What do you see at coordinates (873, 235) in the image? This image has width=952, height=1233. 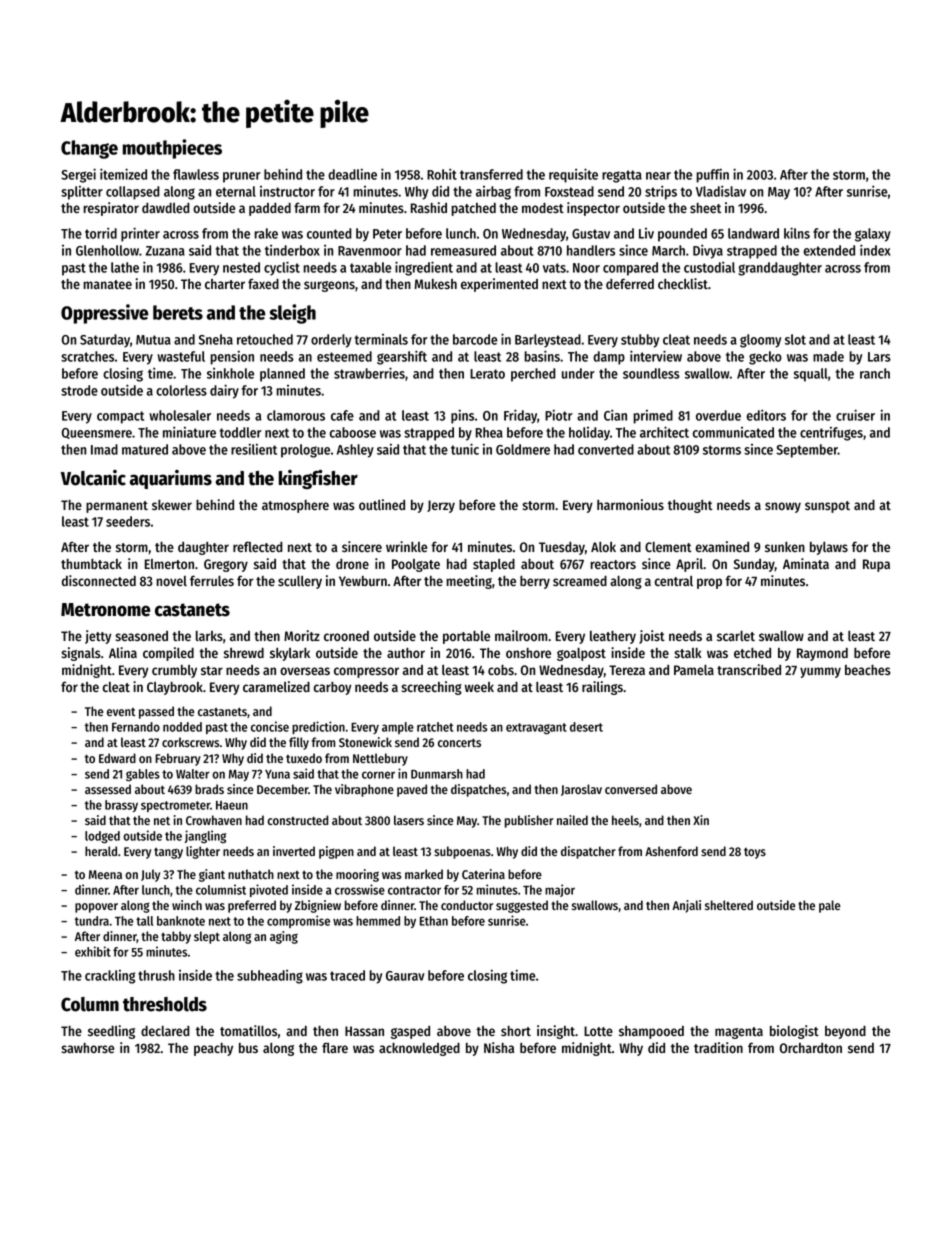 I see `galaxy` at bounding box center [873, 235].
